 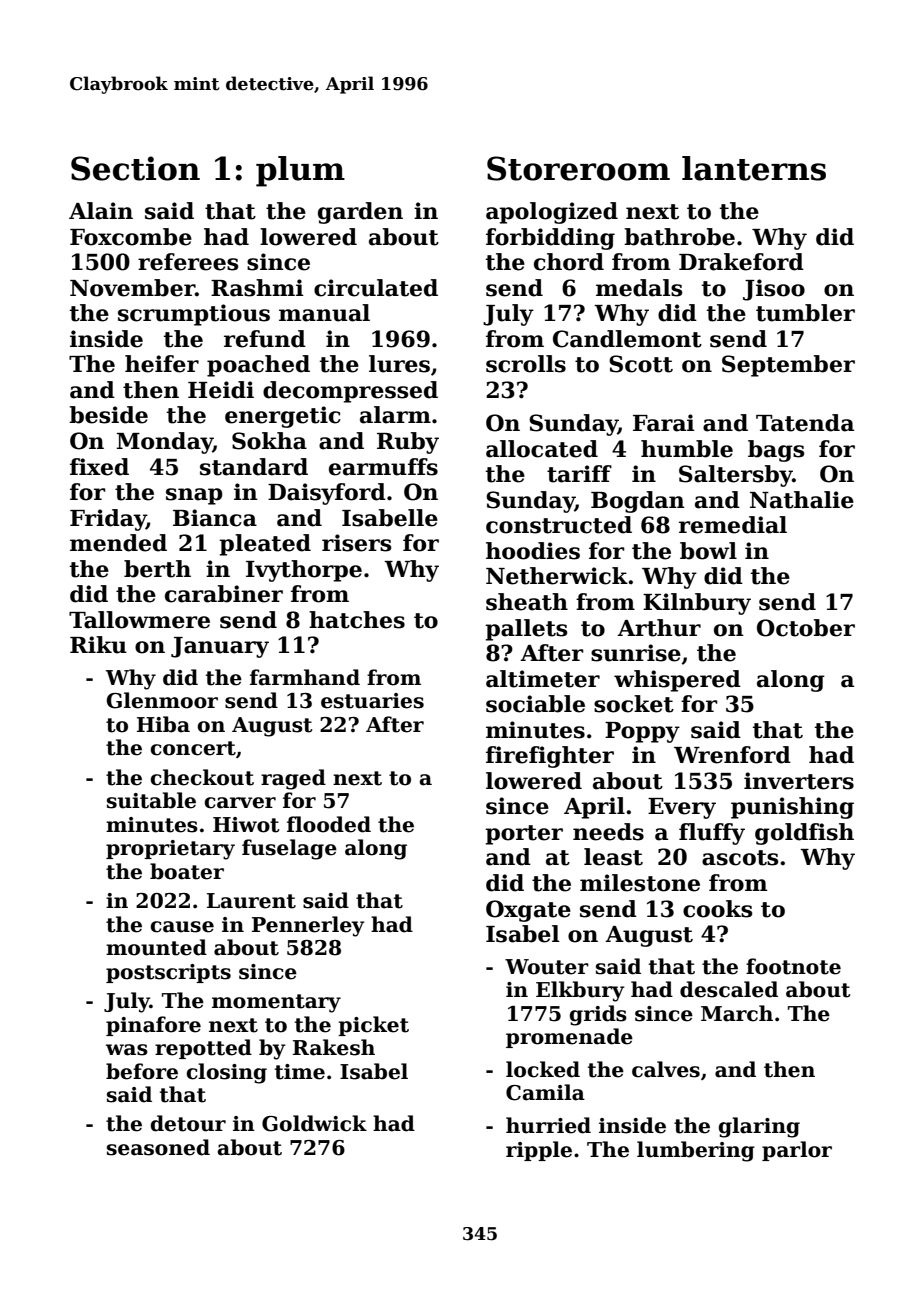 What do you see at coordinates (226, 1073) in the page?
I see `closing` at bounding box center [226, 1073].
